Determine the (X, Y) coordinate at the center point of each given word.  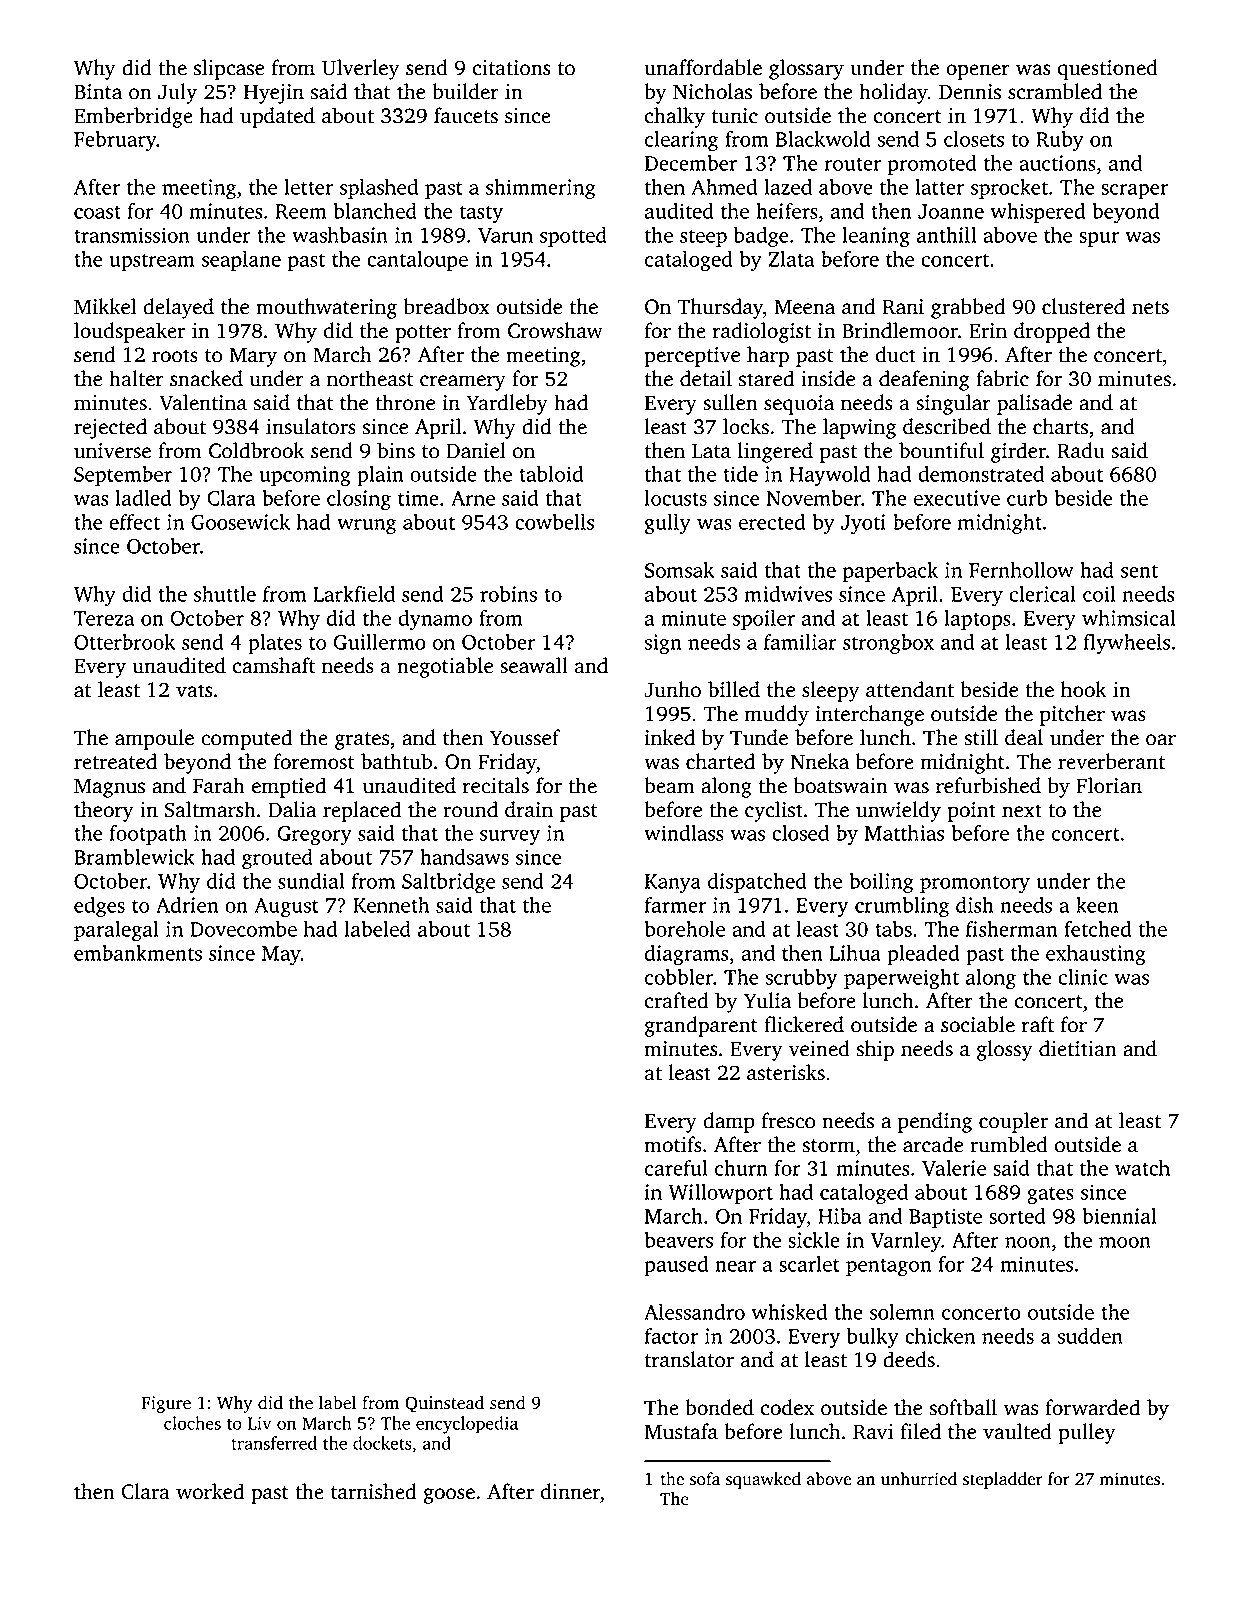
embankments (138, 953)
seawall (534, 665)
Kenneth (391, 905)
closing (359, 500)
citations (511, 68)
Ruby (1060, 141)
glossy (1005, 1050)
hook (1084, 689)
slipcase (229, 69)
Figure (166, 1404)
